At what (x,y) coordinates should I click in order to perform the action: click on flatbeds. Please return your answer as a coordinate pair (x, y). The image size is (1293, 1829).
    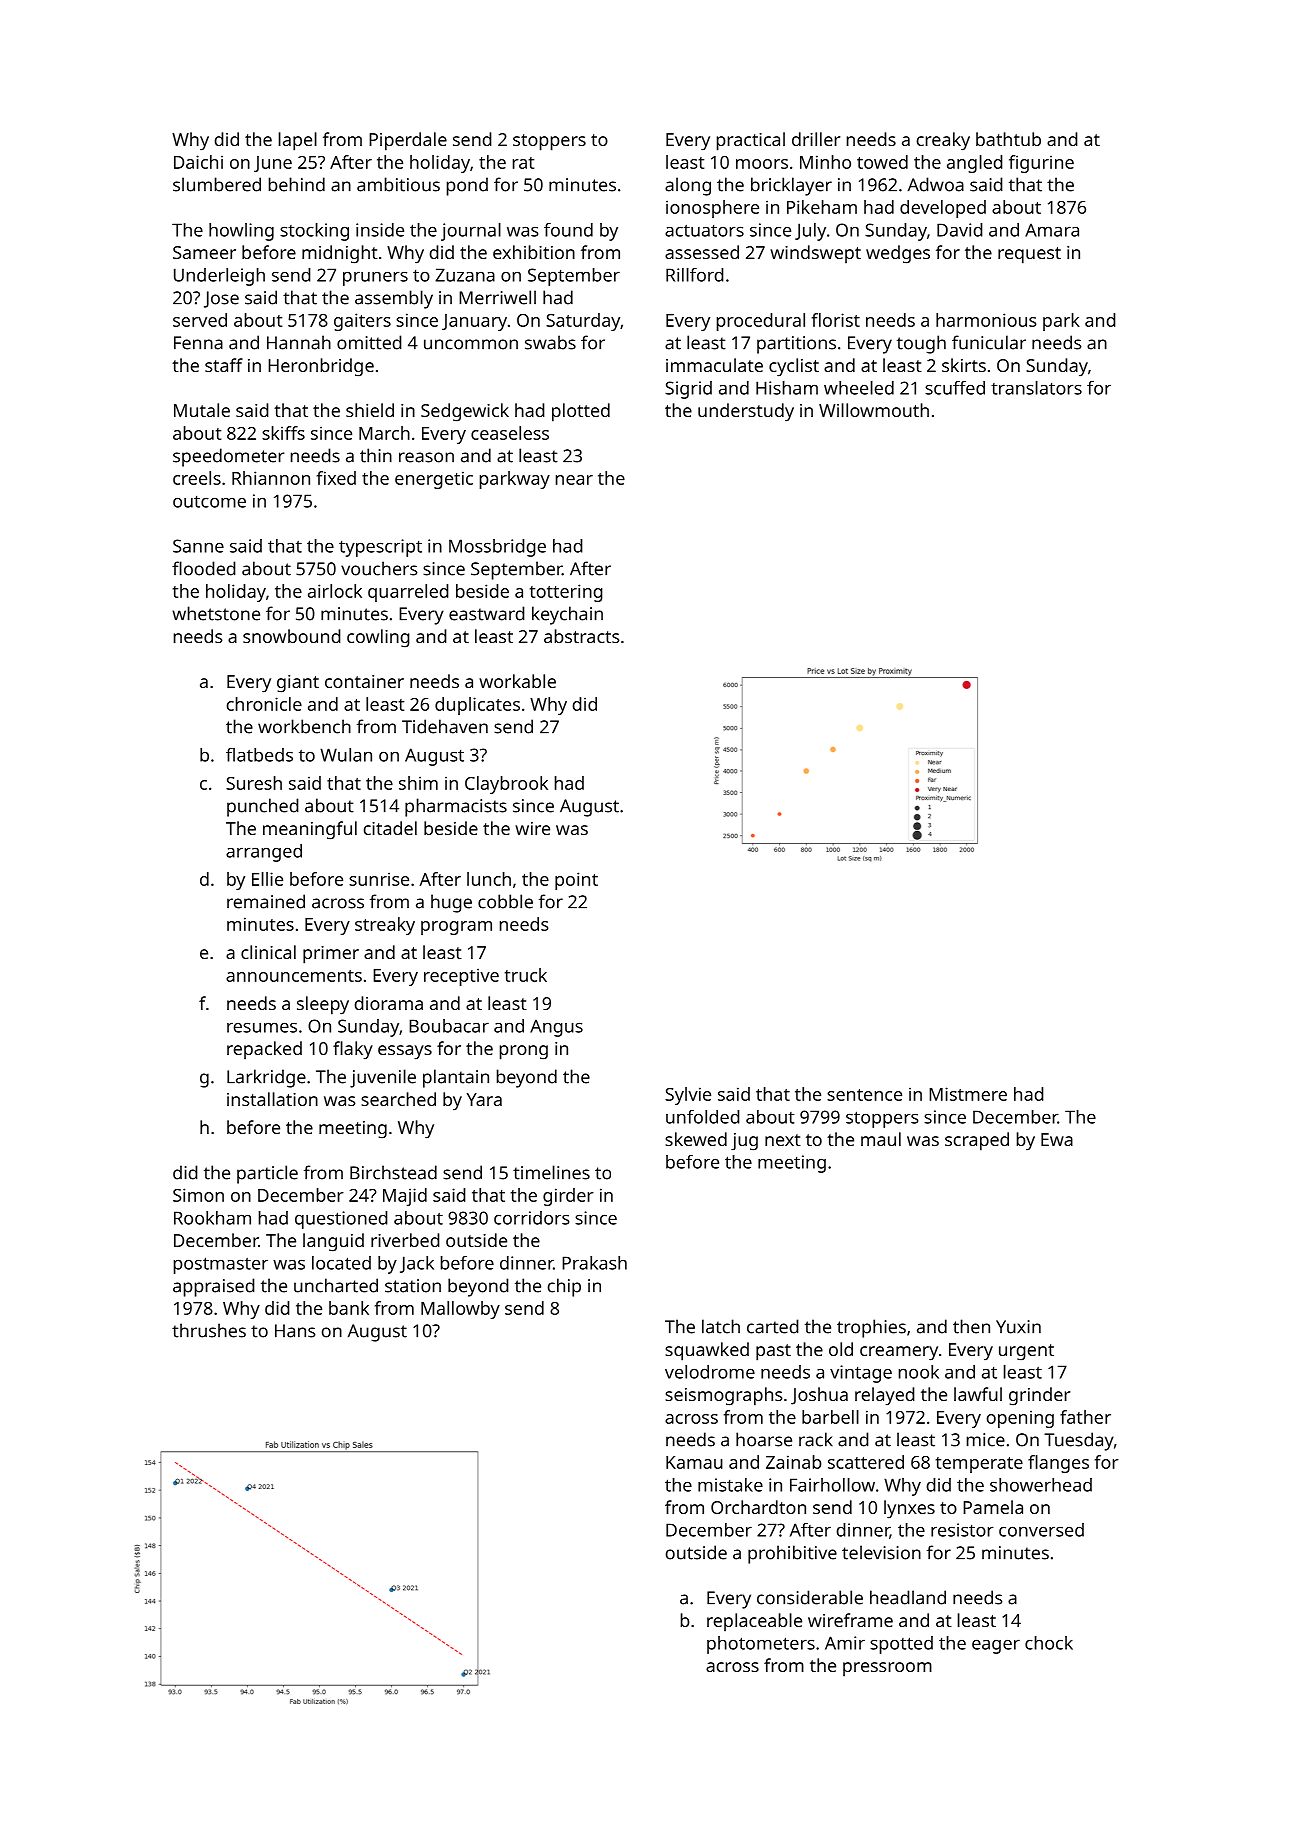
    Looking at the image, I should click on (259, 755).
